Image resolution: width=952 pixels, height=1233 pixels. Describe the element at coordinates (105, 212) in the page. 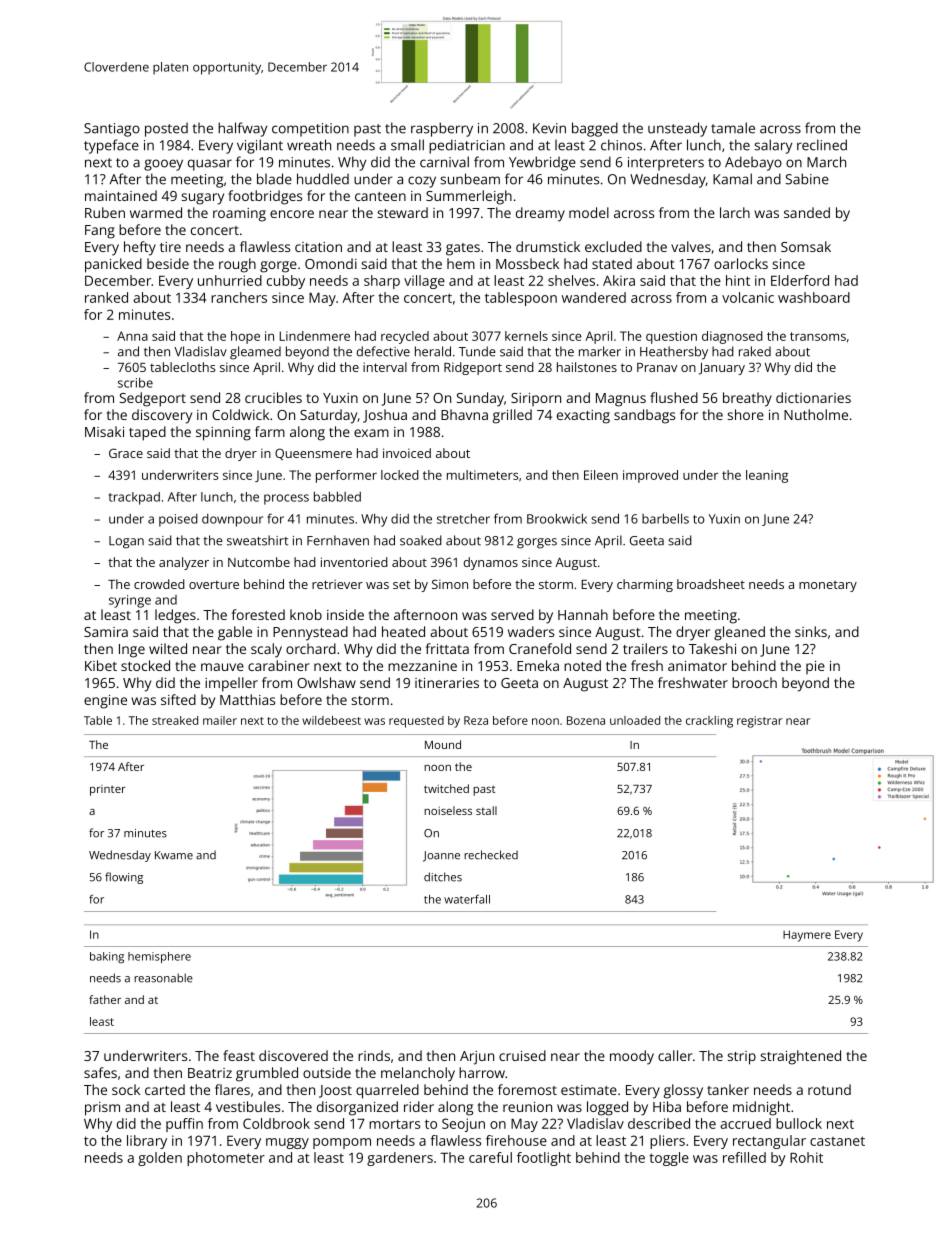

I see `Ruben` at that location.
